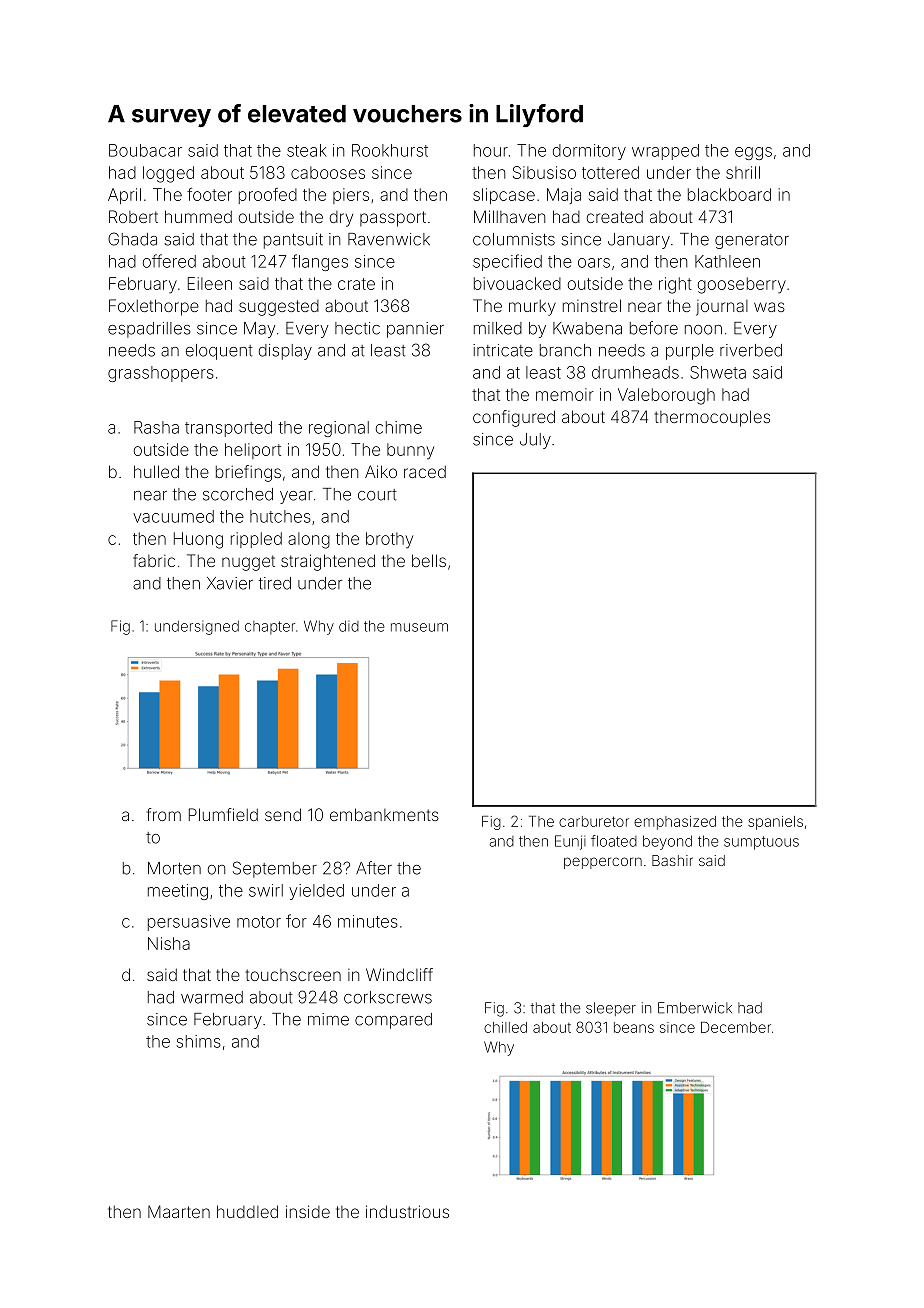 The width and height of the image is (924, 1308). I want to click on sleeper, so click(611, 1009).
